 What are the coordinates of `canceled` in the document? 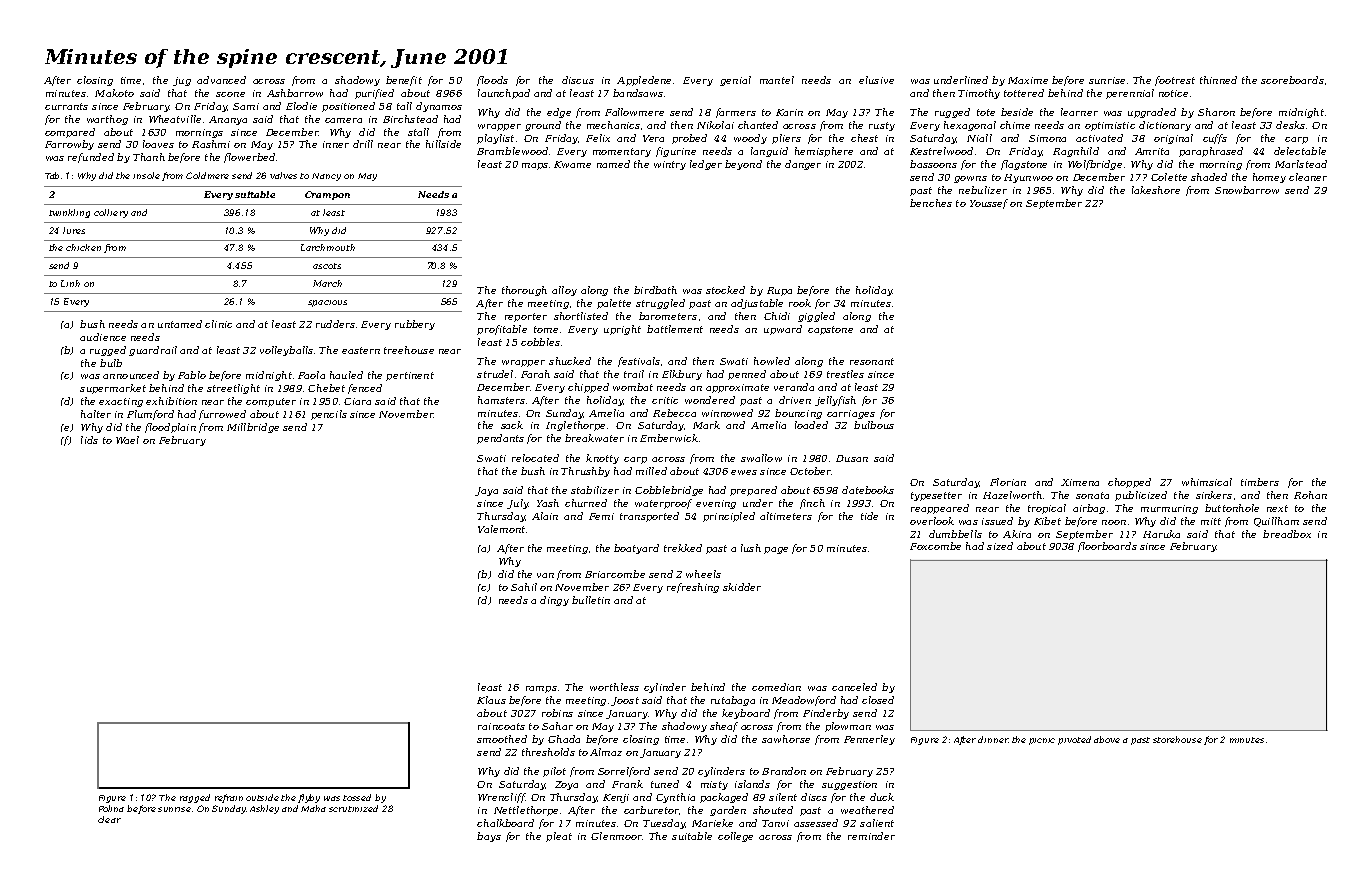 It's located at (854, 687).
